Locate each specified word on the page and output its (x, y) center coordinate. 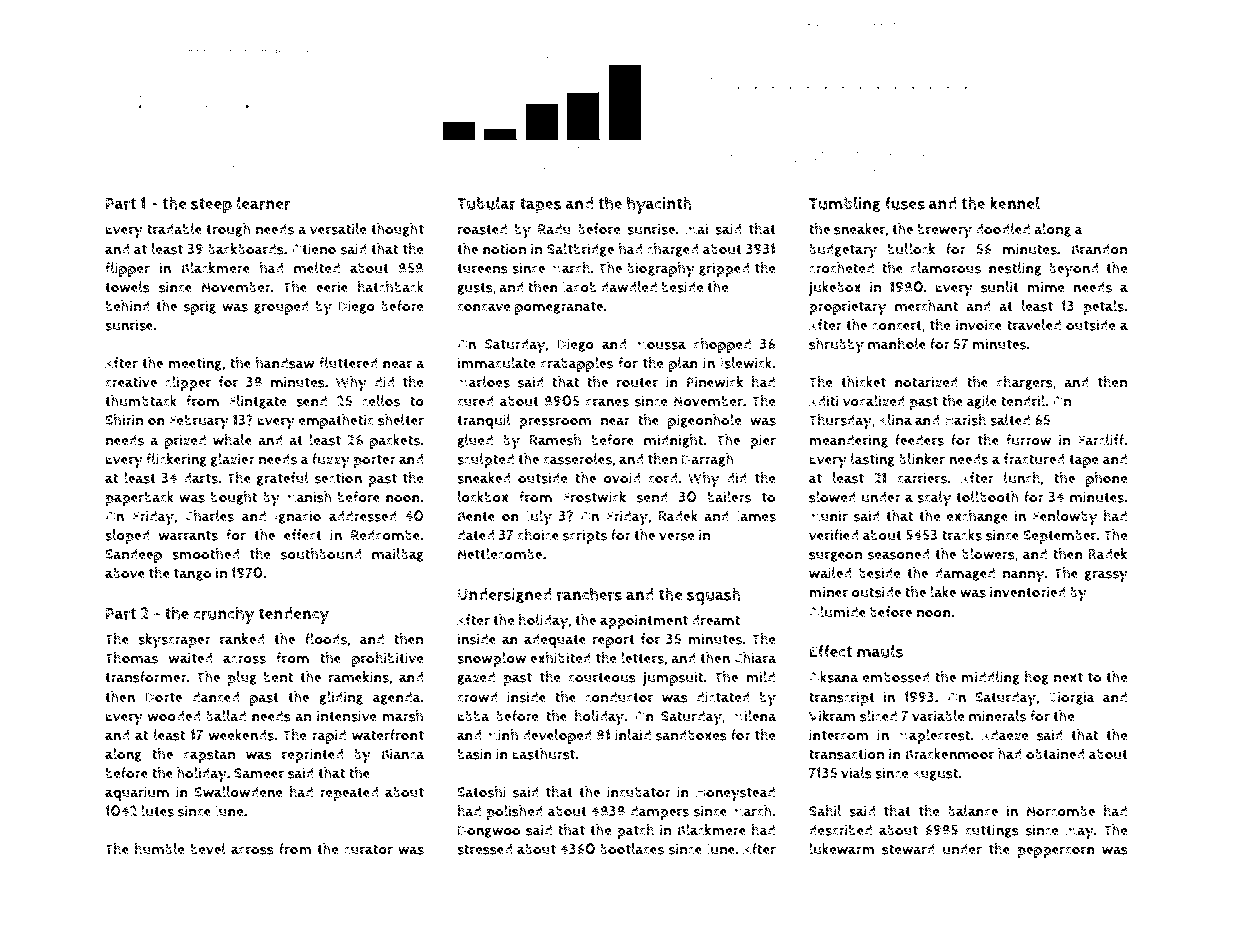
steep (211, 206)
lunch (1022, 478)
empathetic (336, 421)
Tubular (486, 203)
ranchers (589, 594)
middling (990, 678)
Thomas (131, 658)
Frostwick (594, 497)
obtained (1055, 754)
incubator (639, 792)
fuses (905, 203)
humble (159, 849)
